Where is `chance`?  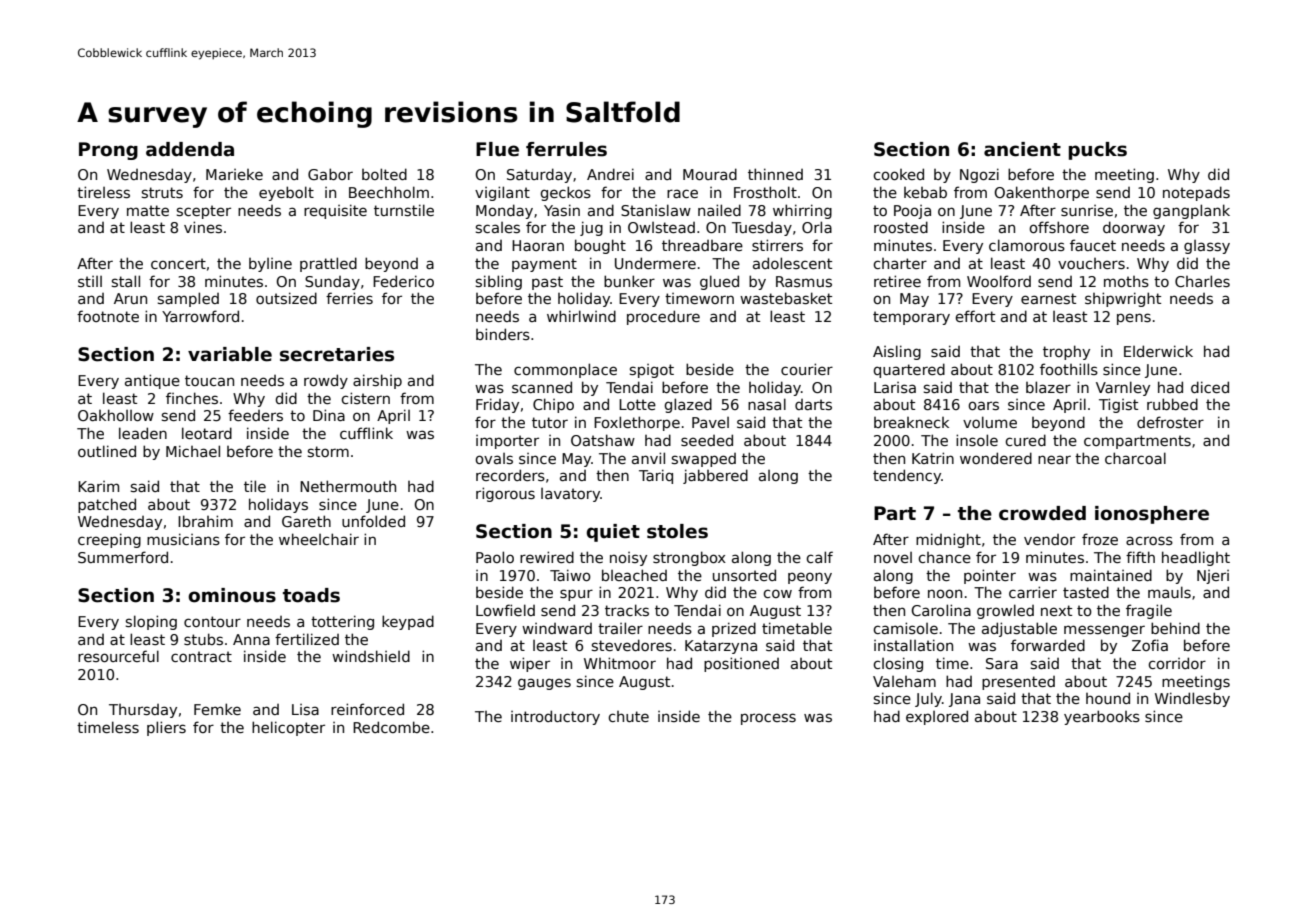 chance is located at coordinates (944, 557).
